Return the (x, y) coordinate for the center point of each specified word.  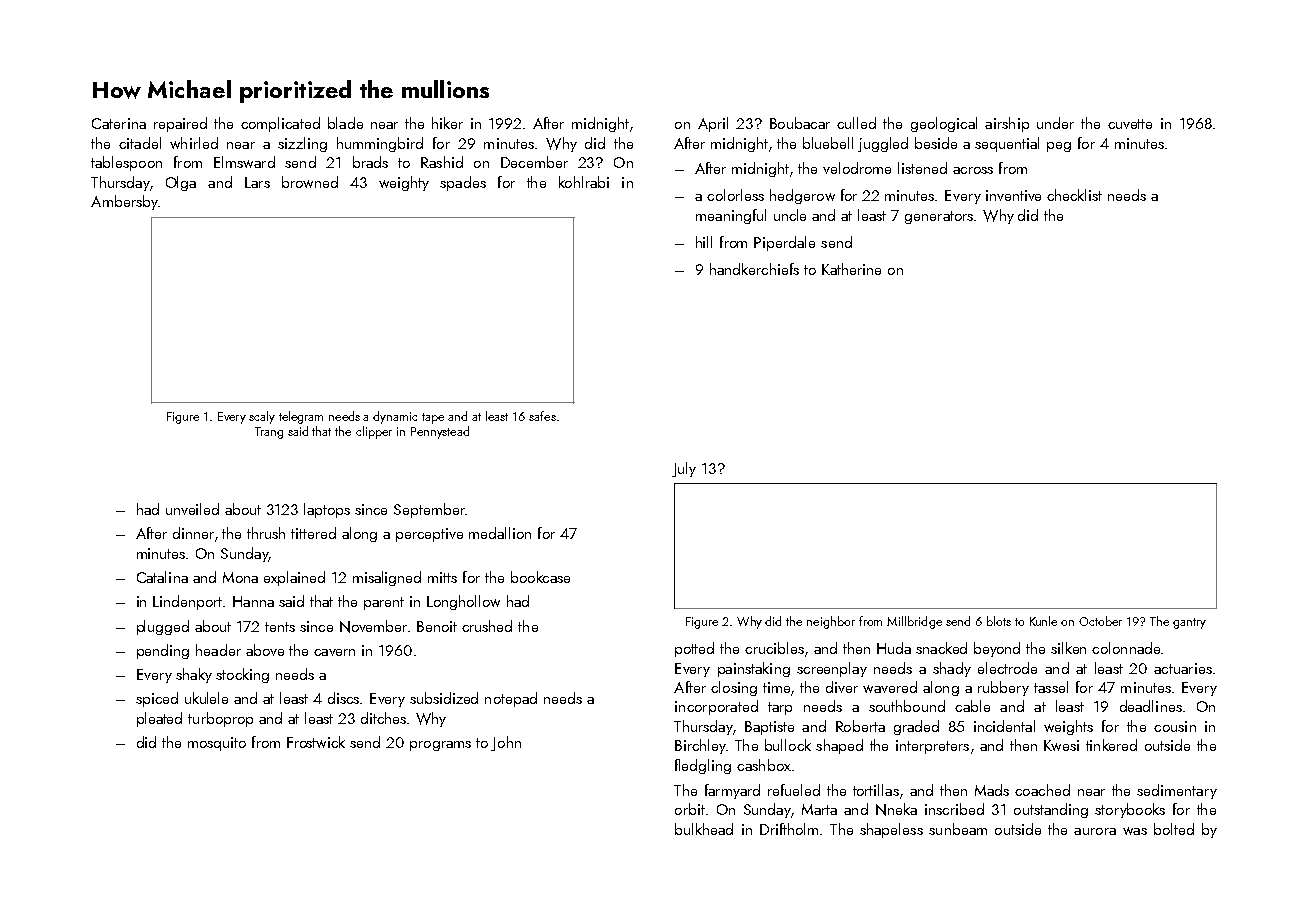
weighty (404, 183)
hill (704, 242)
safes (542, 416)
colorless (735, 195)
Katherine (851, 269)
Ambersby (124, 202)
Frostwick (316, 742)
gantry (1189, 623)
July (684, 469)
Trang (269, 433)
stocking (242, 675)
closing (734, 688)
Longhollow (463, 602)
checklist (1074, 195)
